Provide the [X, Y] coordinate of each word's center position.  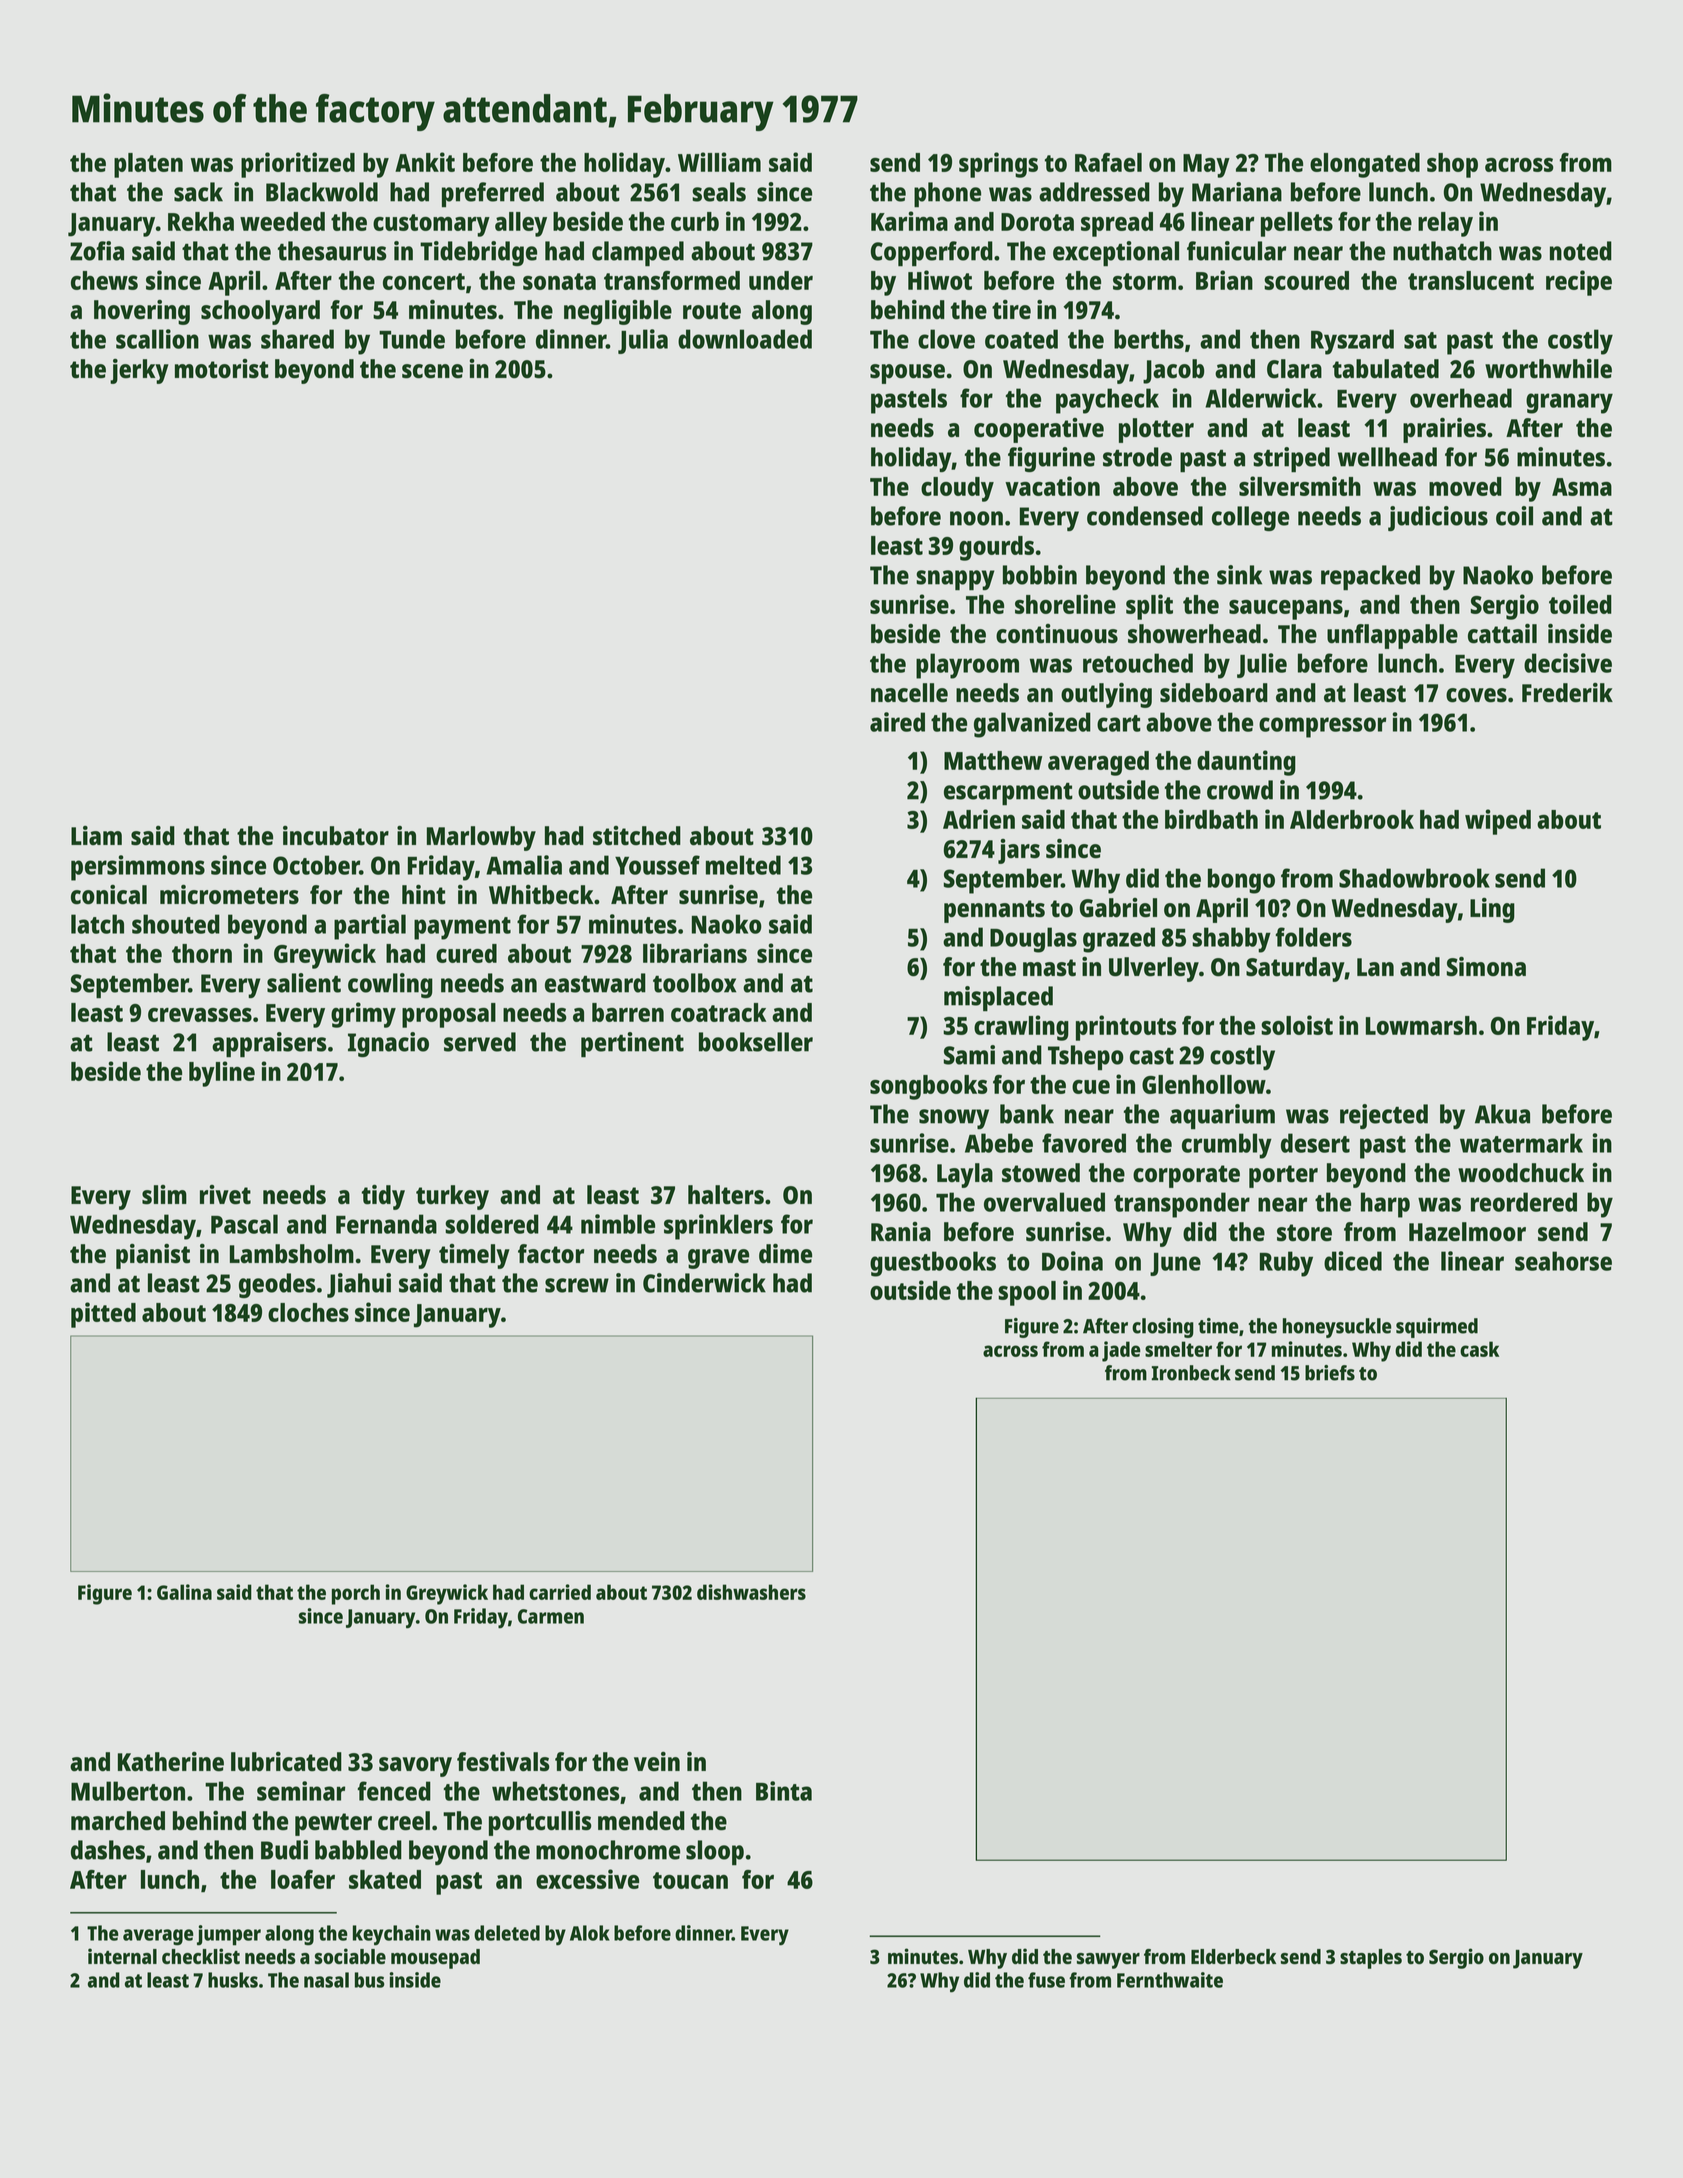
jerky [139, 371]
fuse [1046, 1980]
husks [233, 1980]
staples [1371, 1959]
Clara [1294, 369]
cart [1119, 723]
